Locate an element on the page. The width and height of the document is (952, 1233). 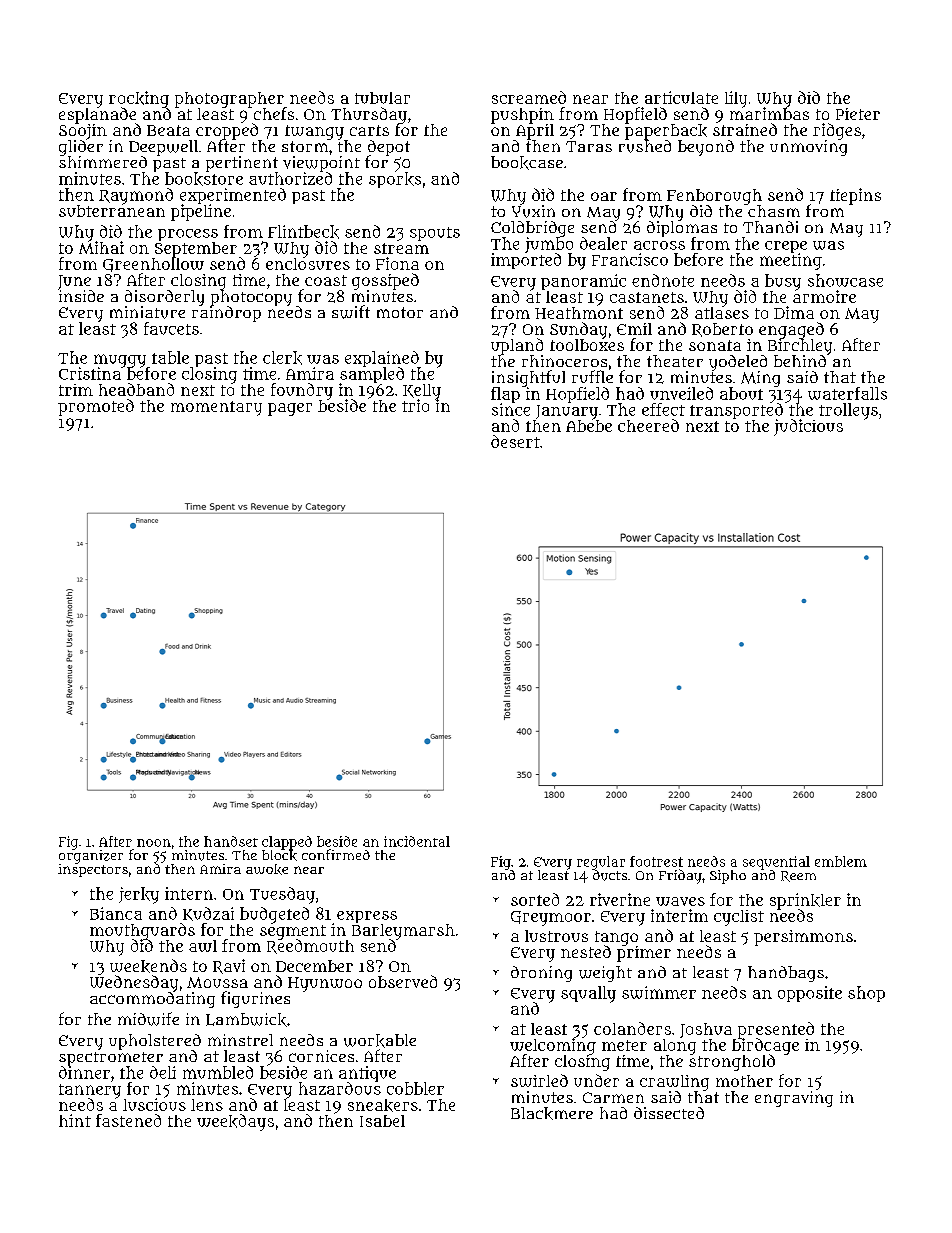
incidental is located at coordinates (417, 841).
